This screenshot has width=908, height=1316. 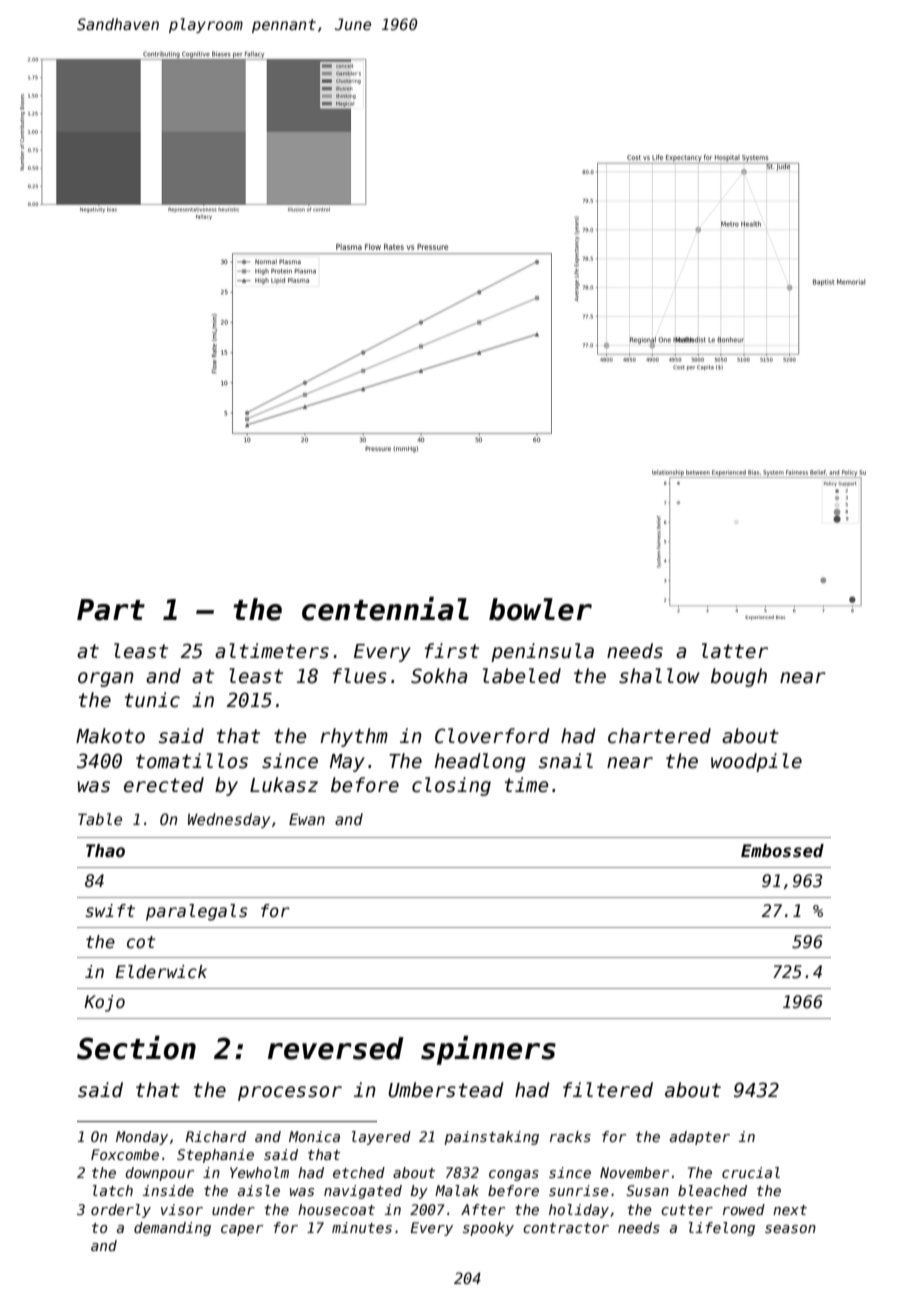 What do you see at coordinates (307, 819) in the screenshot?
I see `Ewan` at bounding box center [307, 819].
